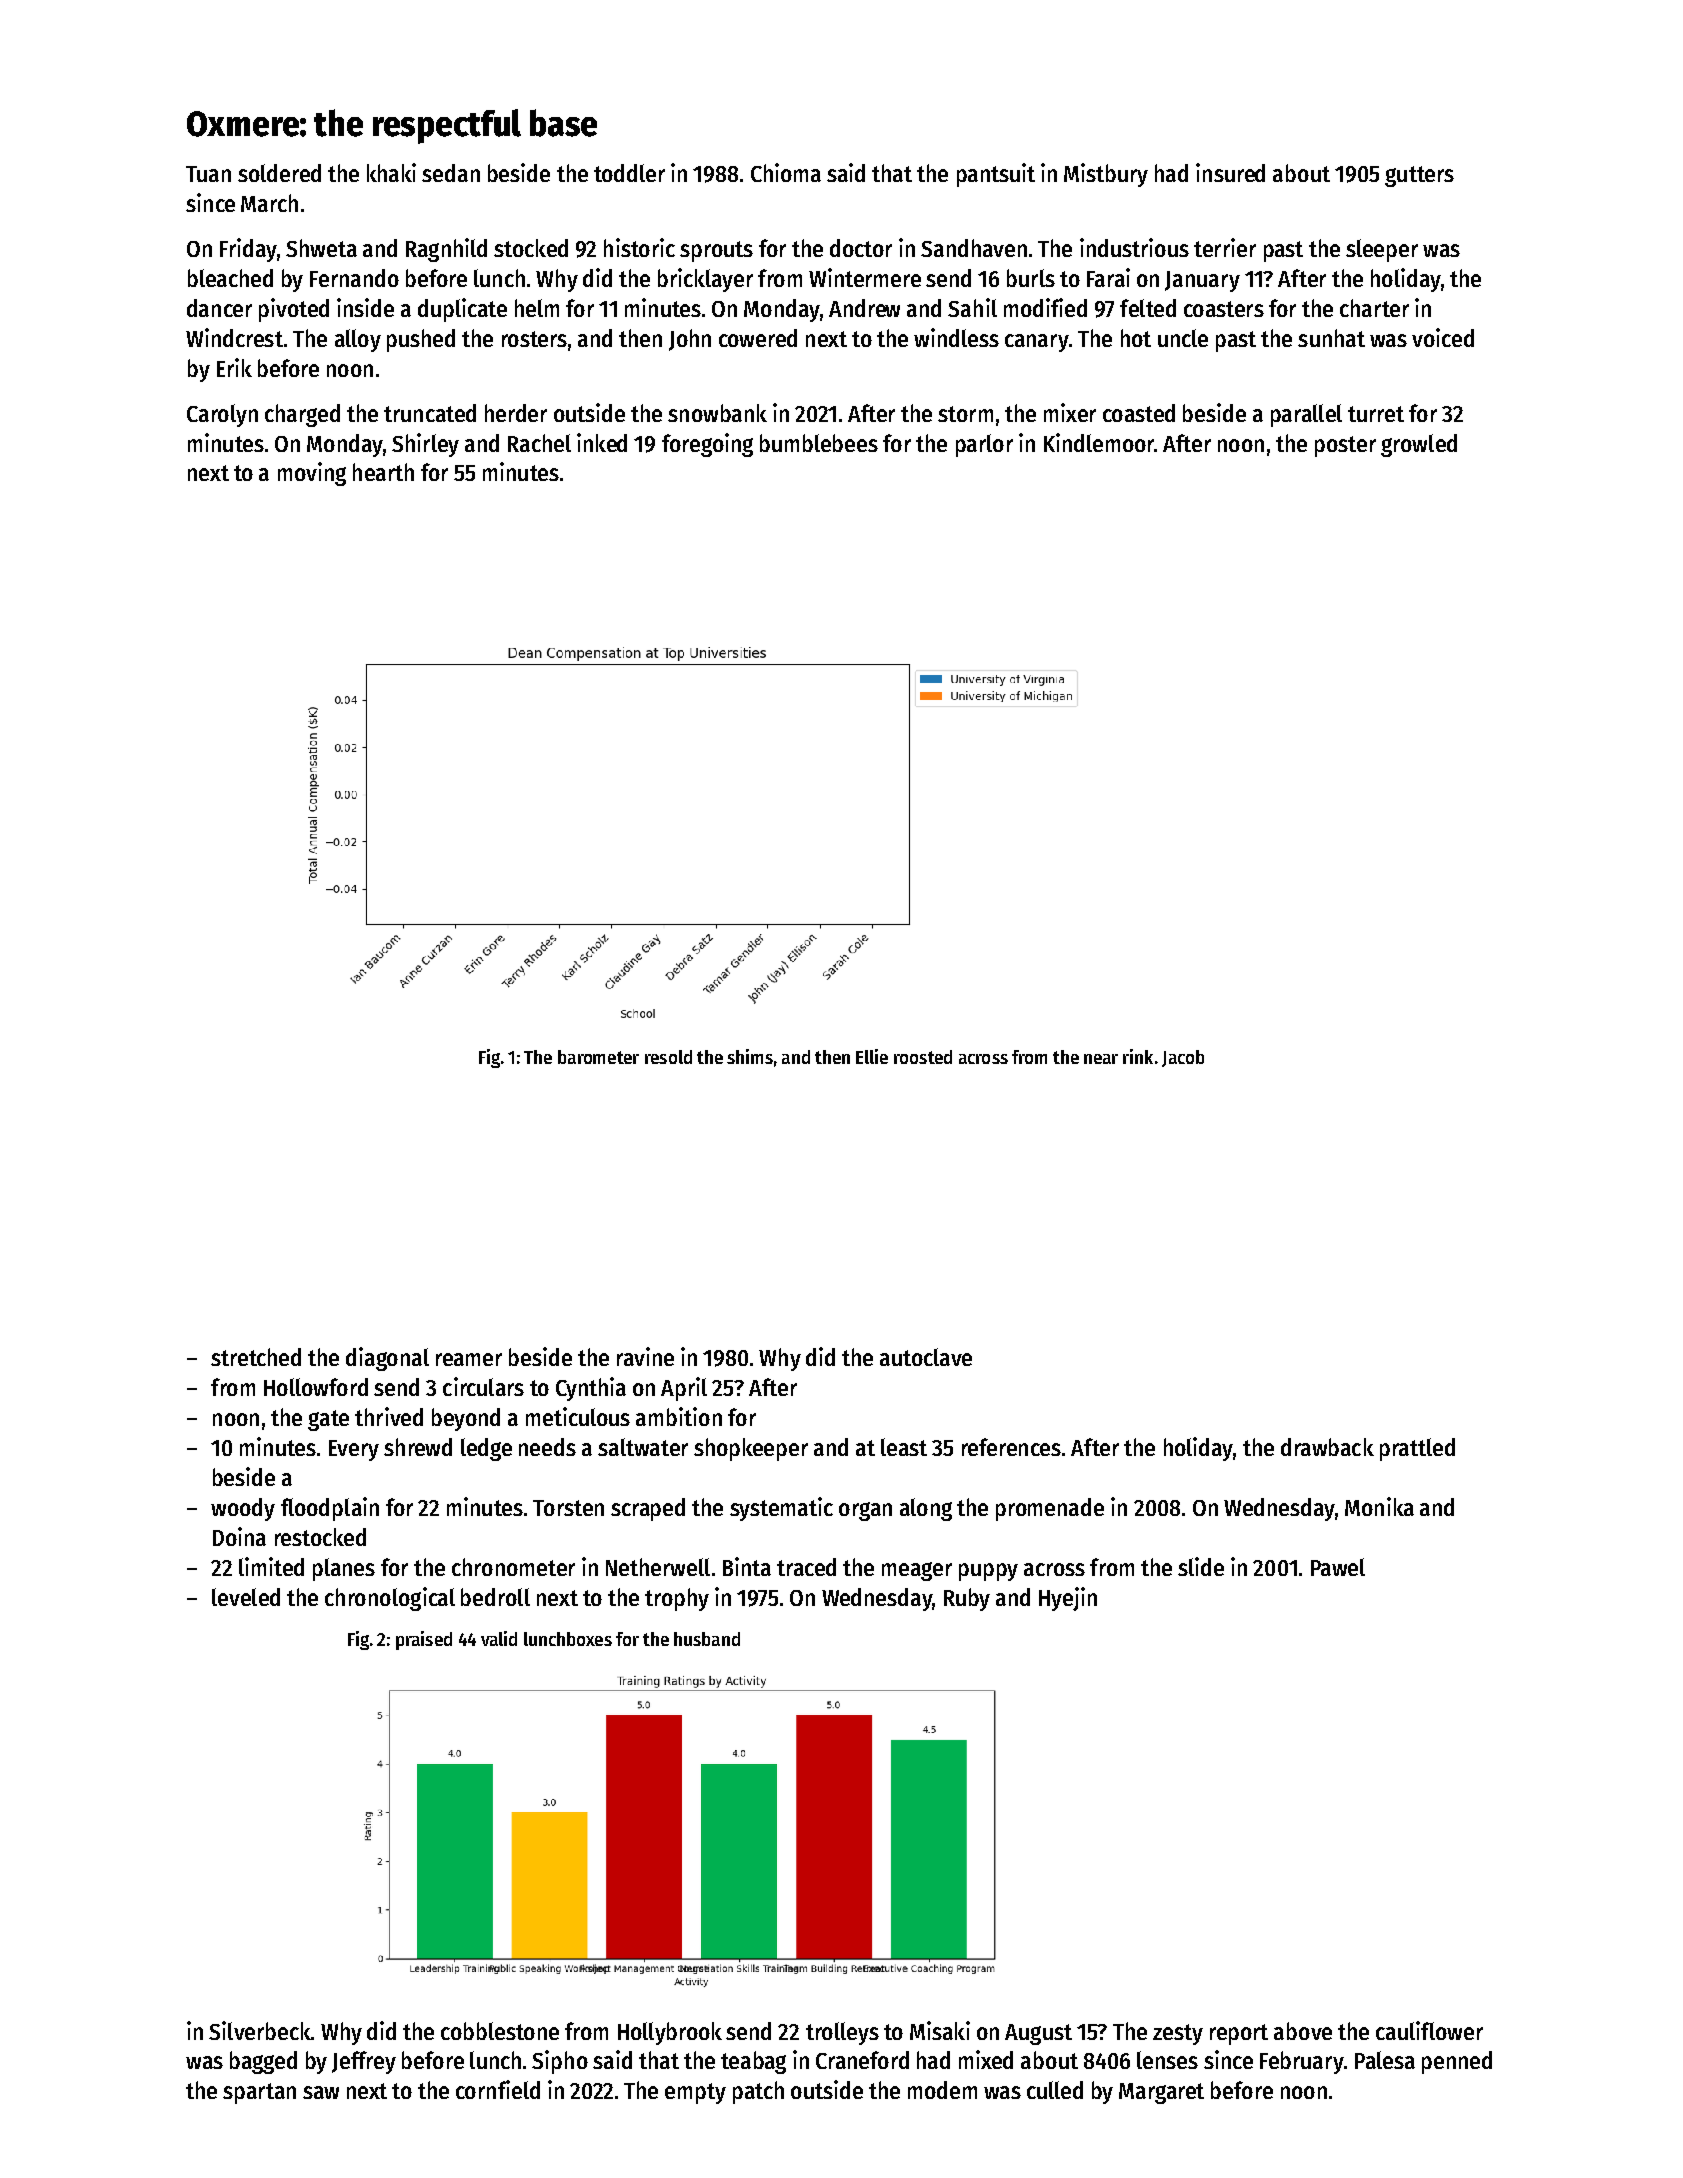  What do you see at coordinates (219, 308) in the screenshot?
I see `dancer` at bounding box center [219, 308].
